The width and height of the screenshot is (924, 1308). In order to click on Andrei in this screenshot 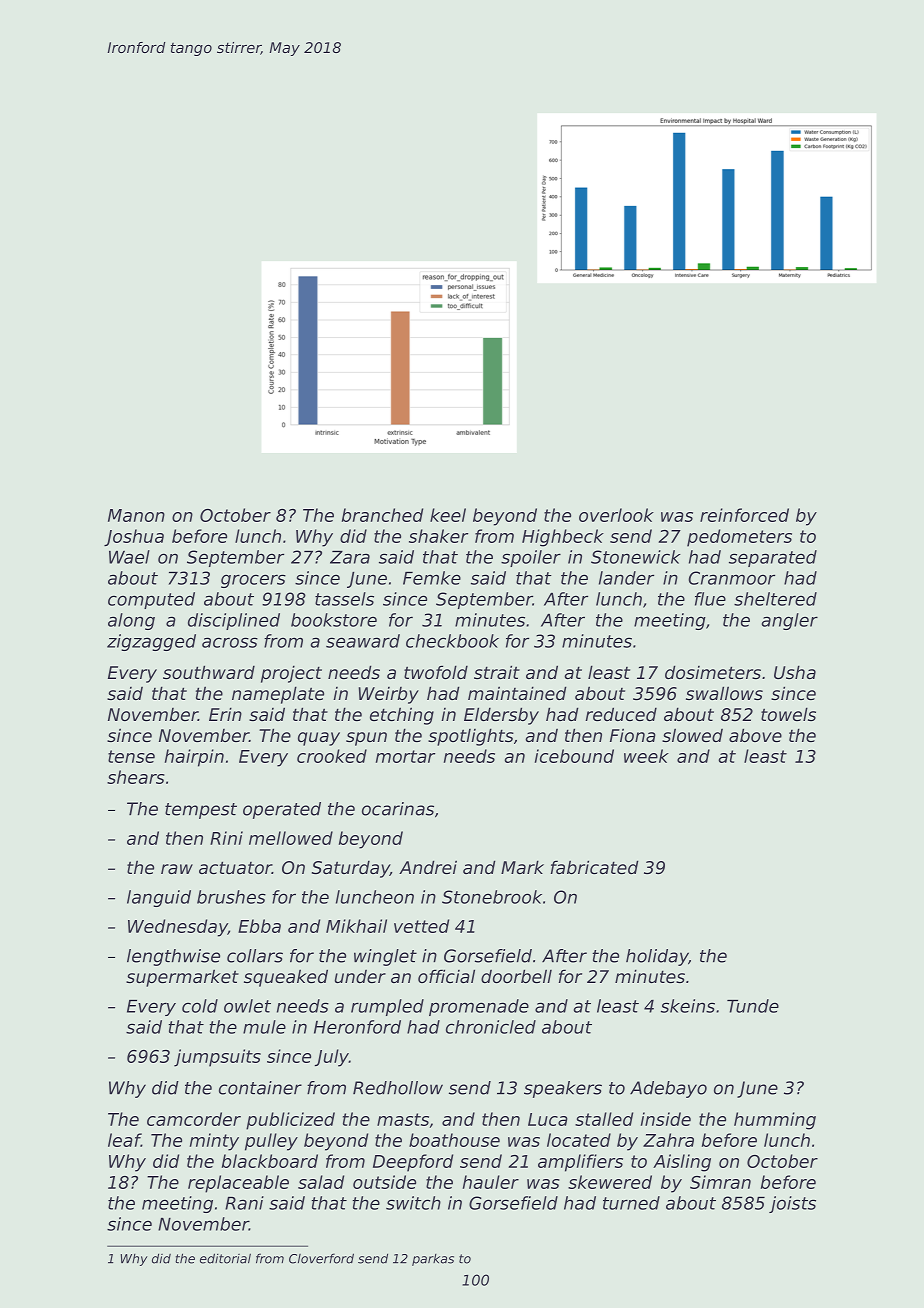, I will do `click(428, 867)`.
